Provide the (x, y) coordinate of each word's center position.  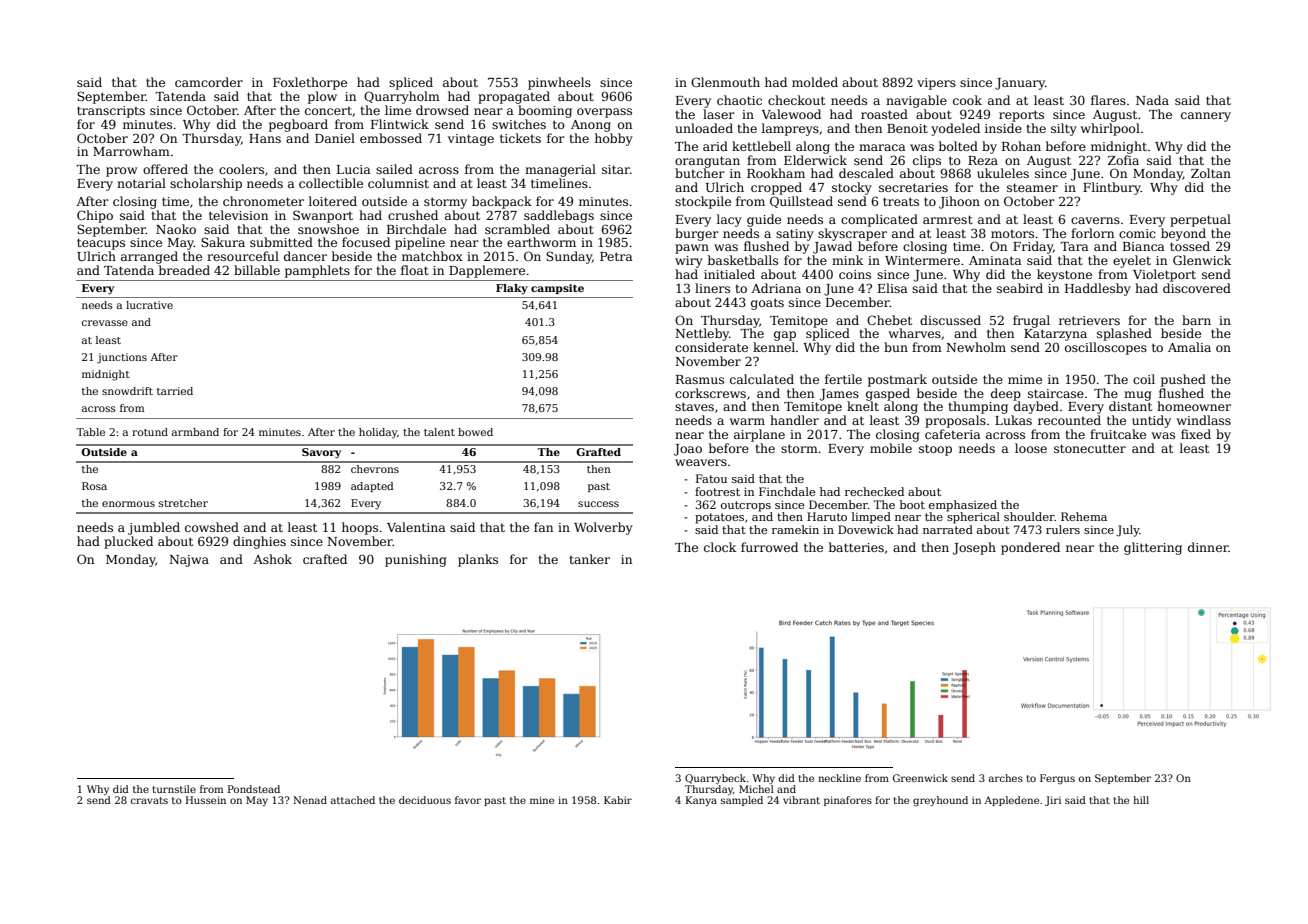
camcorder (209, 82)
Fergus (1057, 779)
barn (1196, 320)
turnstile (174, 789)
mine (542, 800)
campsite (557, 289)
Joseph (974, 548)
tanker (589, 559)
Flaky (512, 289)
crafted (325, 559)
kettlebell (761, 146)
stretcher (183, 503)
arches (1006, 778)
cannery (1206, 117)
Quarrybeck (715, 779)
